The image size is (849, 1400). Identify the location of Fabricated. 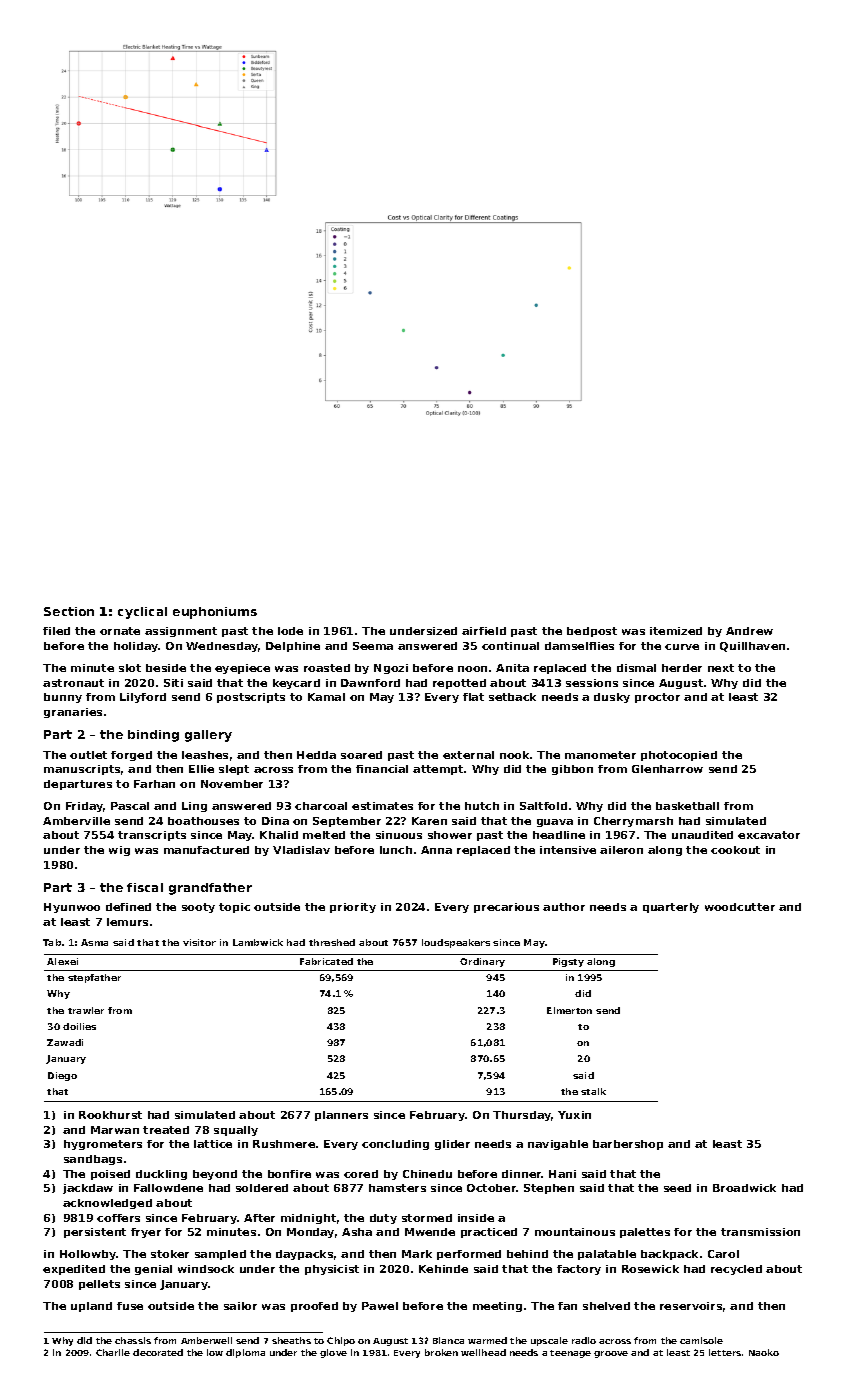
(326, 961).
